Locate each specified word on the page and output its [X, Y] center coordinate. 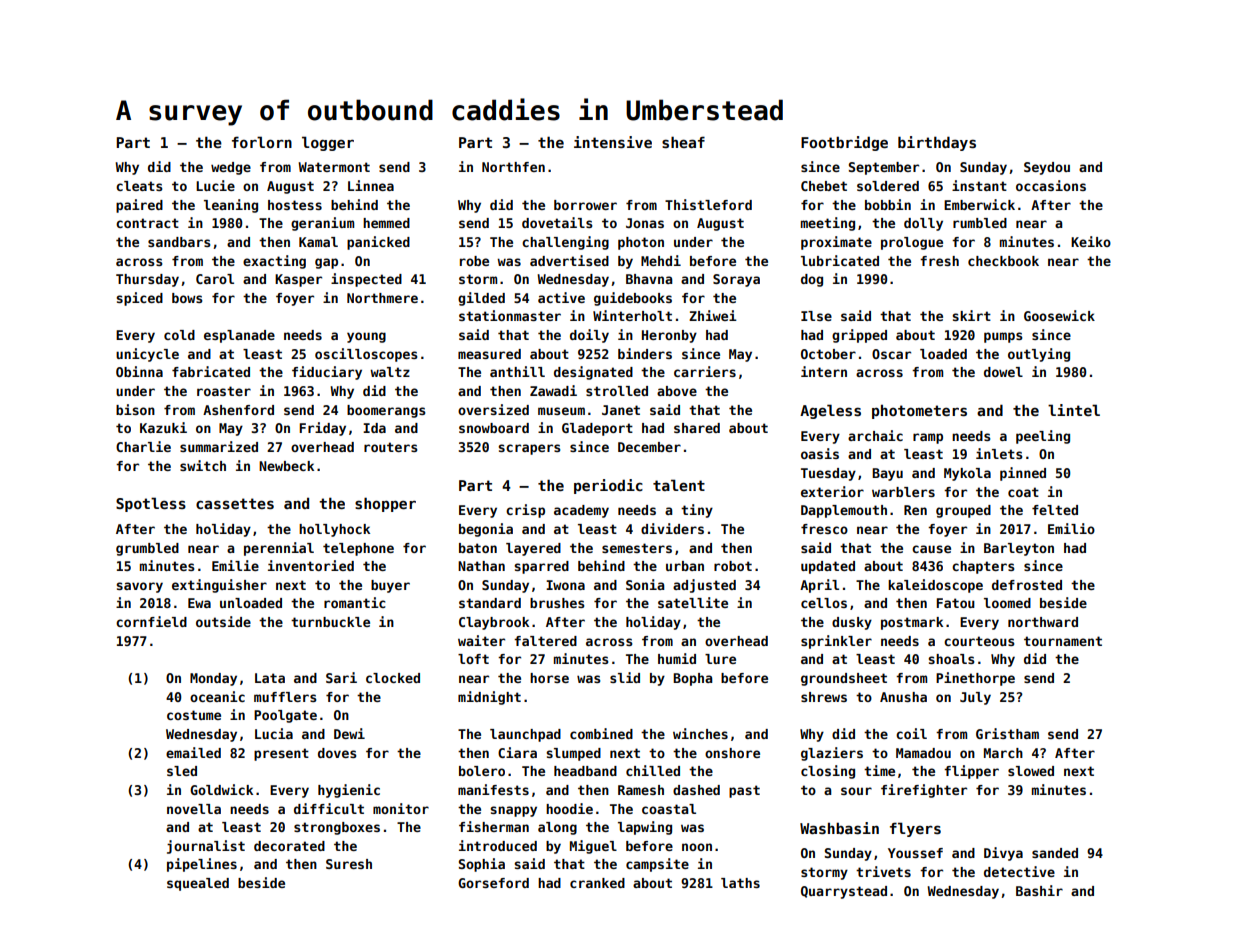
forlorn [262, 142]
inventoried [311, 565]
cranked [597, 883]
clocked [393, 678]
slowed [1031, 771]
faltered [545, 641]
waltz [390, 372]
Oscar [891, 354]
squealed [198, 884]
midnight [489, 698]
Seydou [1047, 168]
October [828, 354]
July [975, 698]
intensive [613, 142]
